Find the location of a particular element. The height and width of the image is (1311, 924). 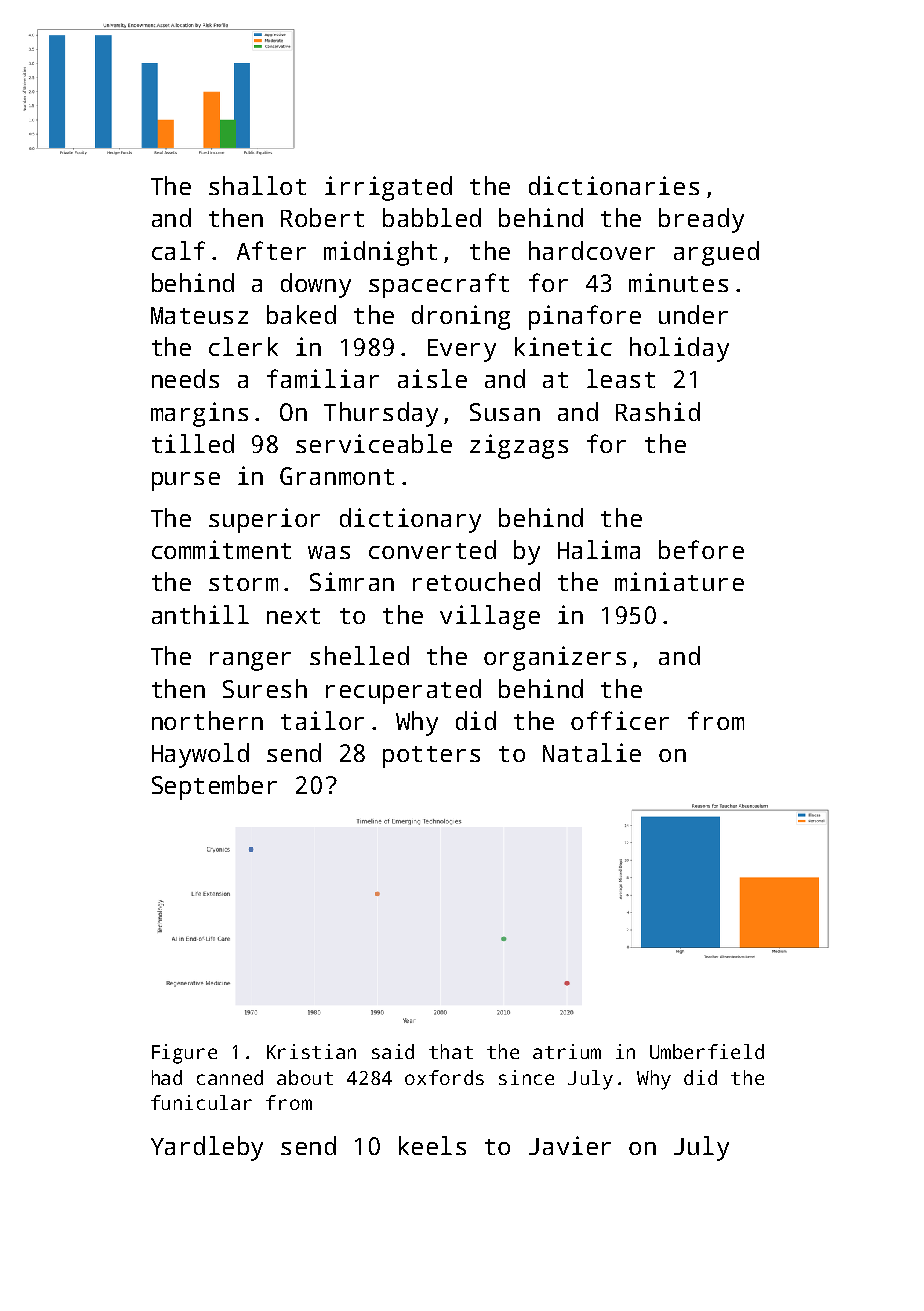

keels is located at coordinates (432, 1145).
